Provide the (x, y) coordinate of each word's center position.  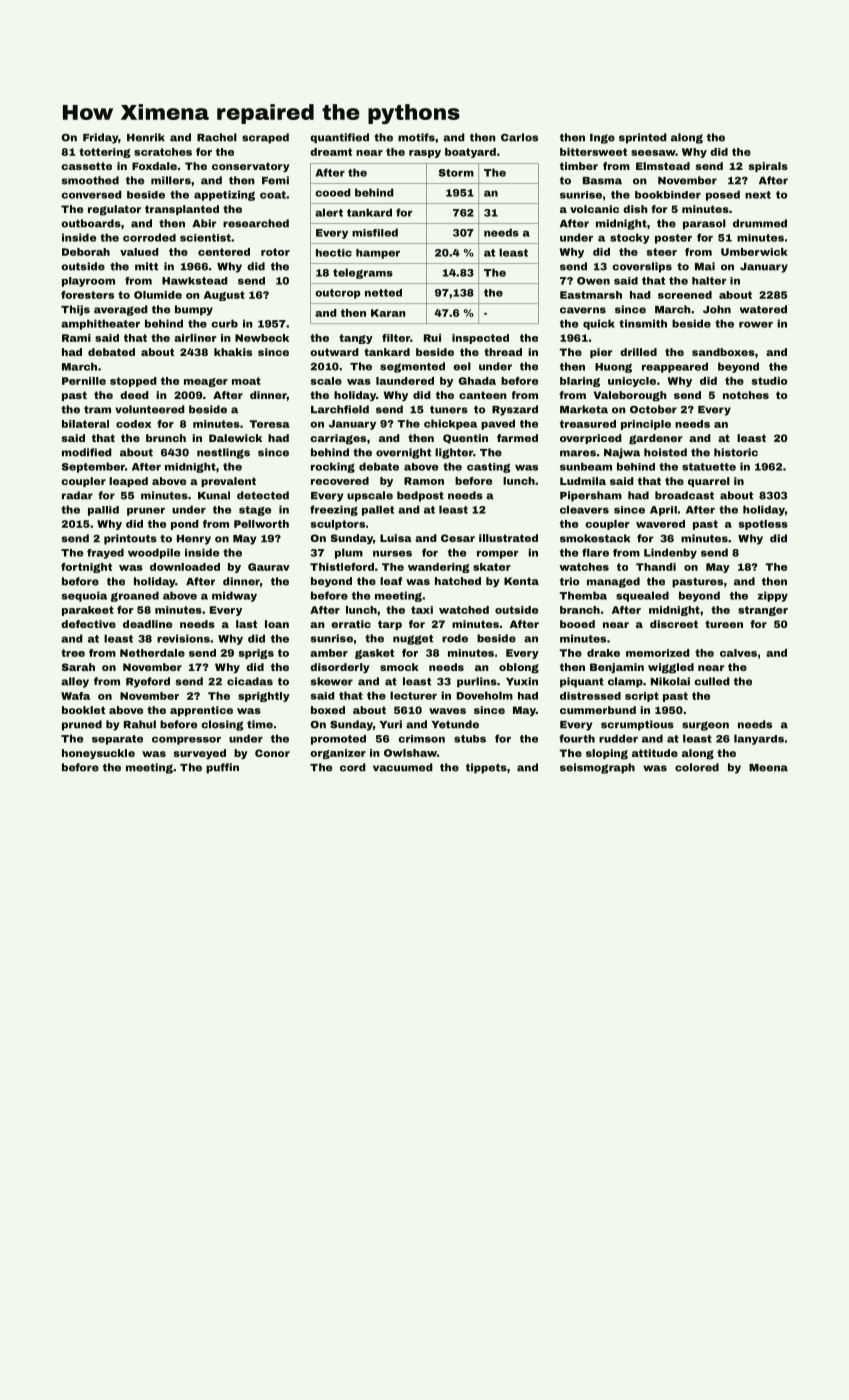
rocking (333, 467)
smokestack (595, 538)
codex (134, 424)
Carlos (519, 137)
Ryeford (148, 682)
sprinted (643, 138)
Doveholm (485, 695)
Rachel (217, 137)
